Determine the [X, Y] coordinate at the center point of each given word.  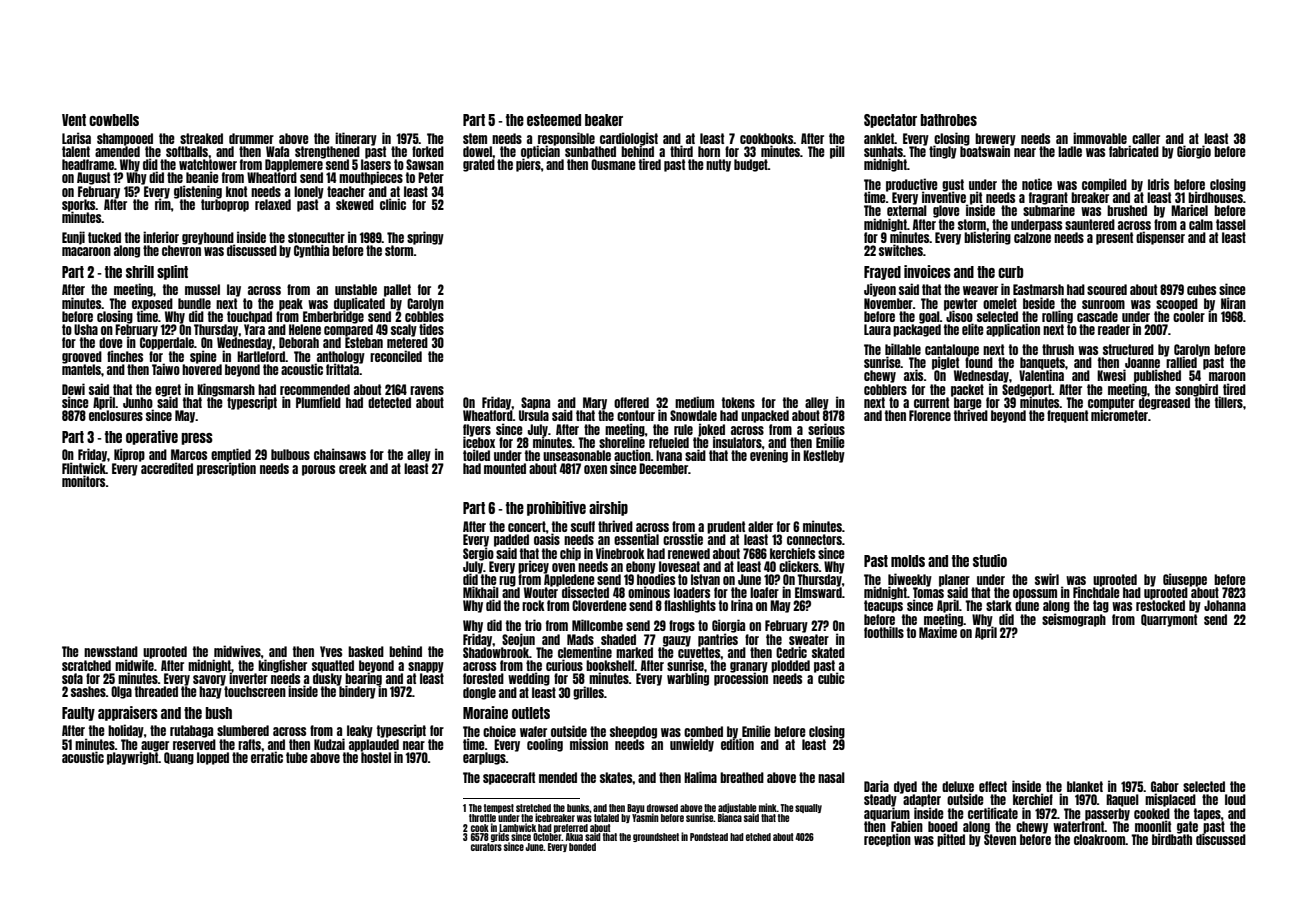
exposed [152, 304]
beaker [604, 120]
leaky [360, 731]
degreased [1164, 403]
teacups [883, 606]
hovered [202, 369]
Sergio [478, 554]
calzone [1032, 237]
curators [486, 847]
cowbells [114, 120]
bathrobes [949, 120]
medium [694, 402]
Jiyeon [880, 290]
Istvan [705, 579]
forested [483, 678]
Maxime [938, 632]
